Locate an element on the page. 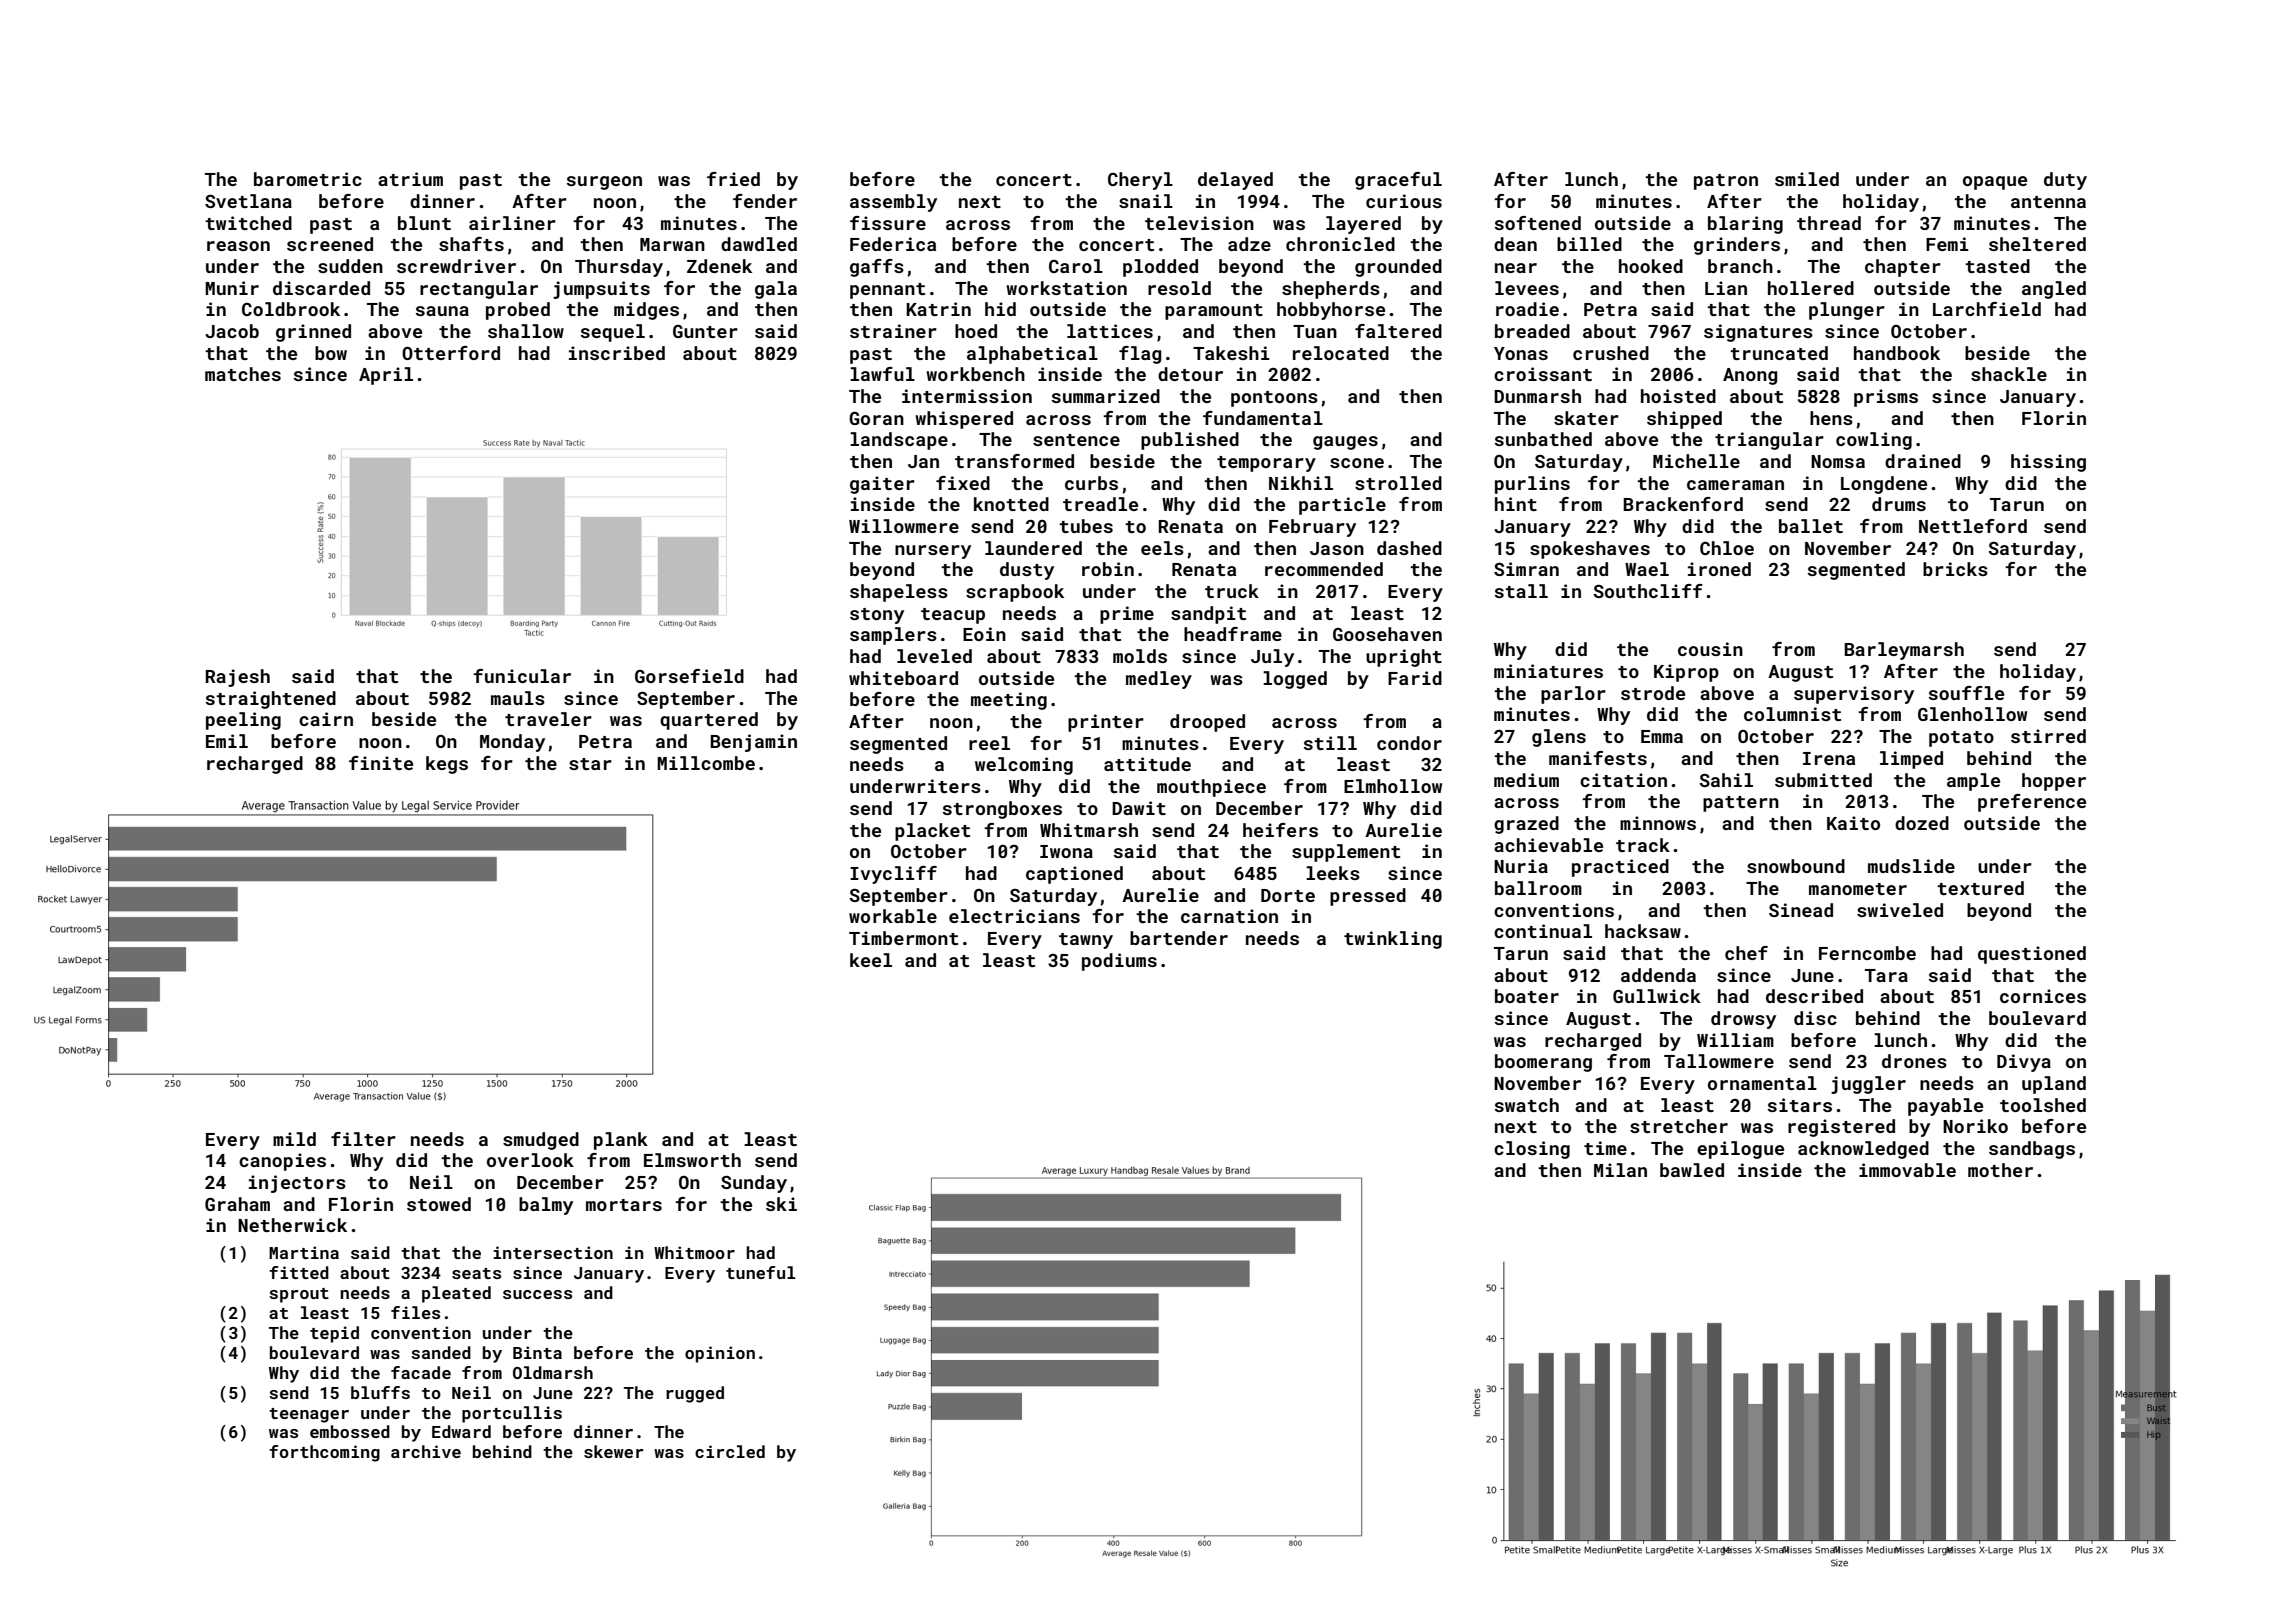  patron is located at coordinates (1726, 182).
